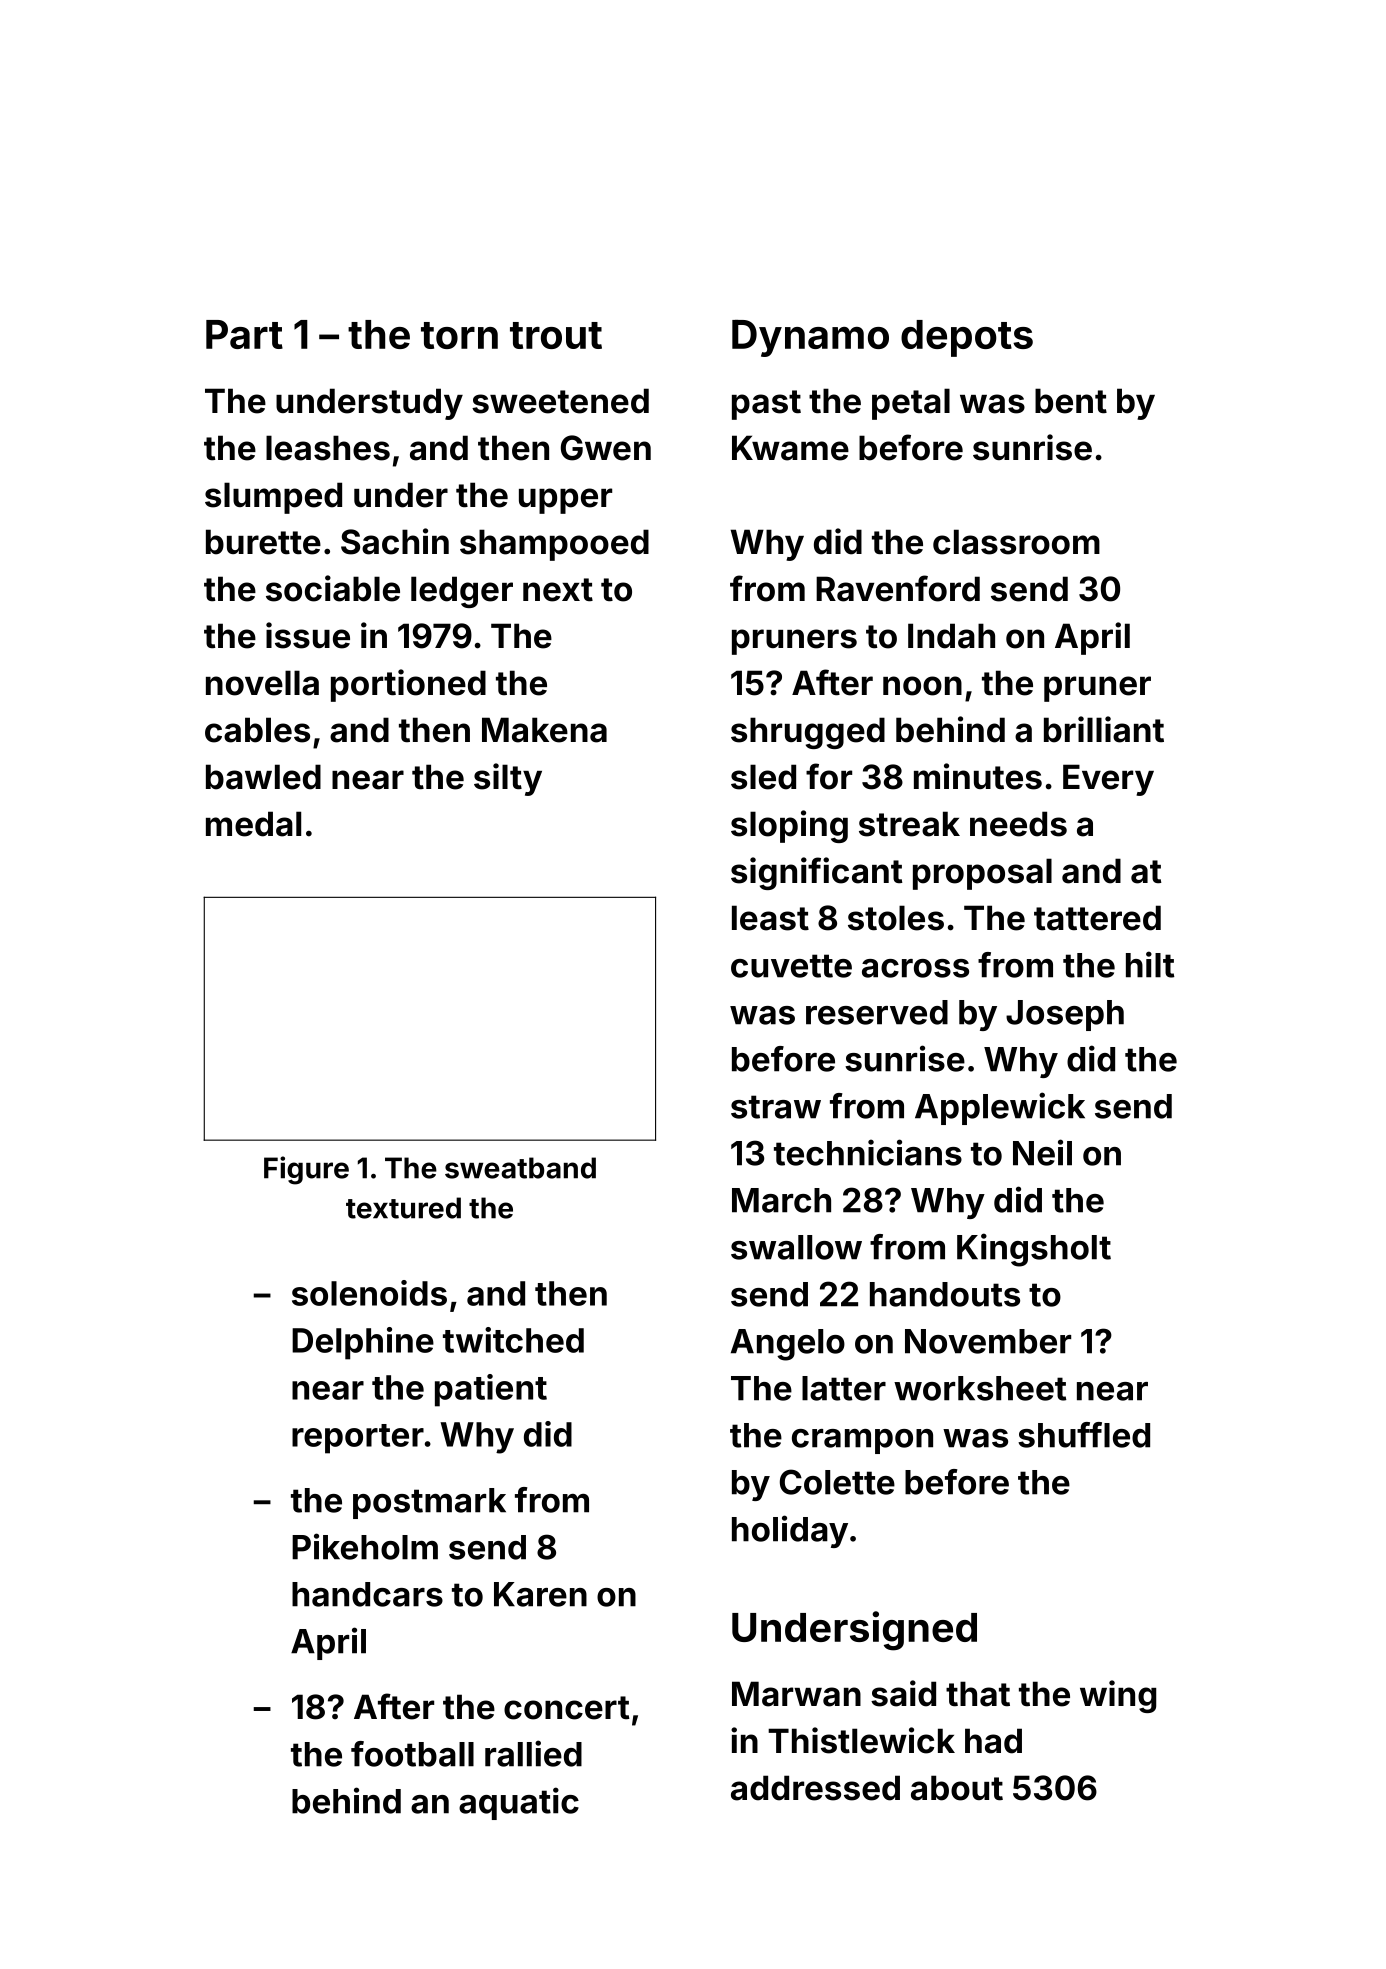 The width and height of the screenshot is (1386, 1969). Describe the element at coordinates (1016, 542) in the screenshot. I see `classroom` at that location.
